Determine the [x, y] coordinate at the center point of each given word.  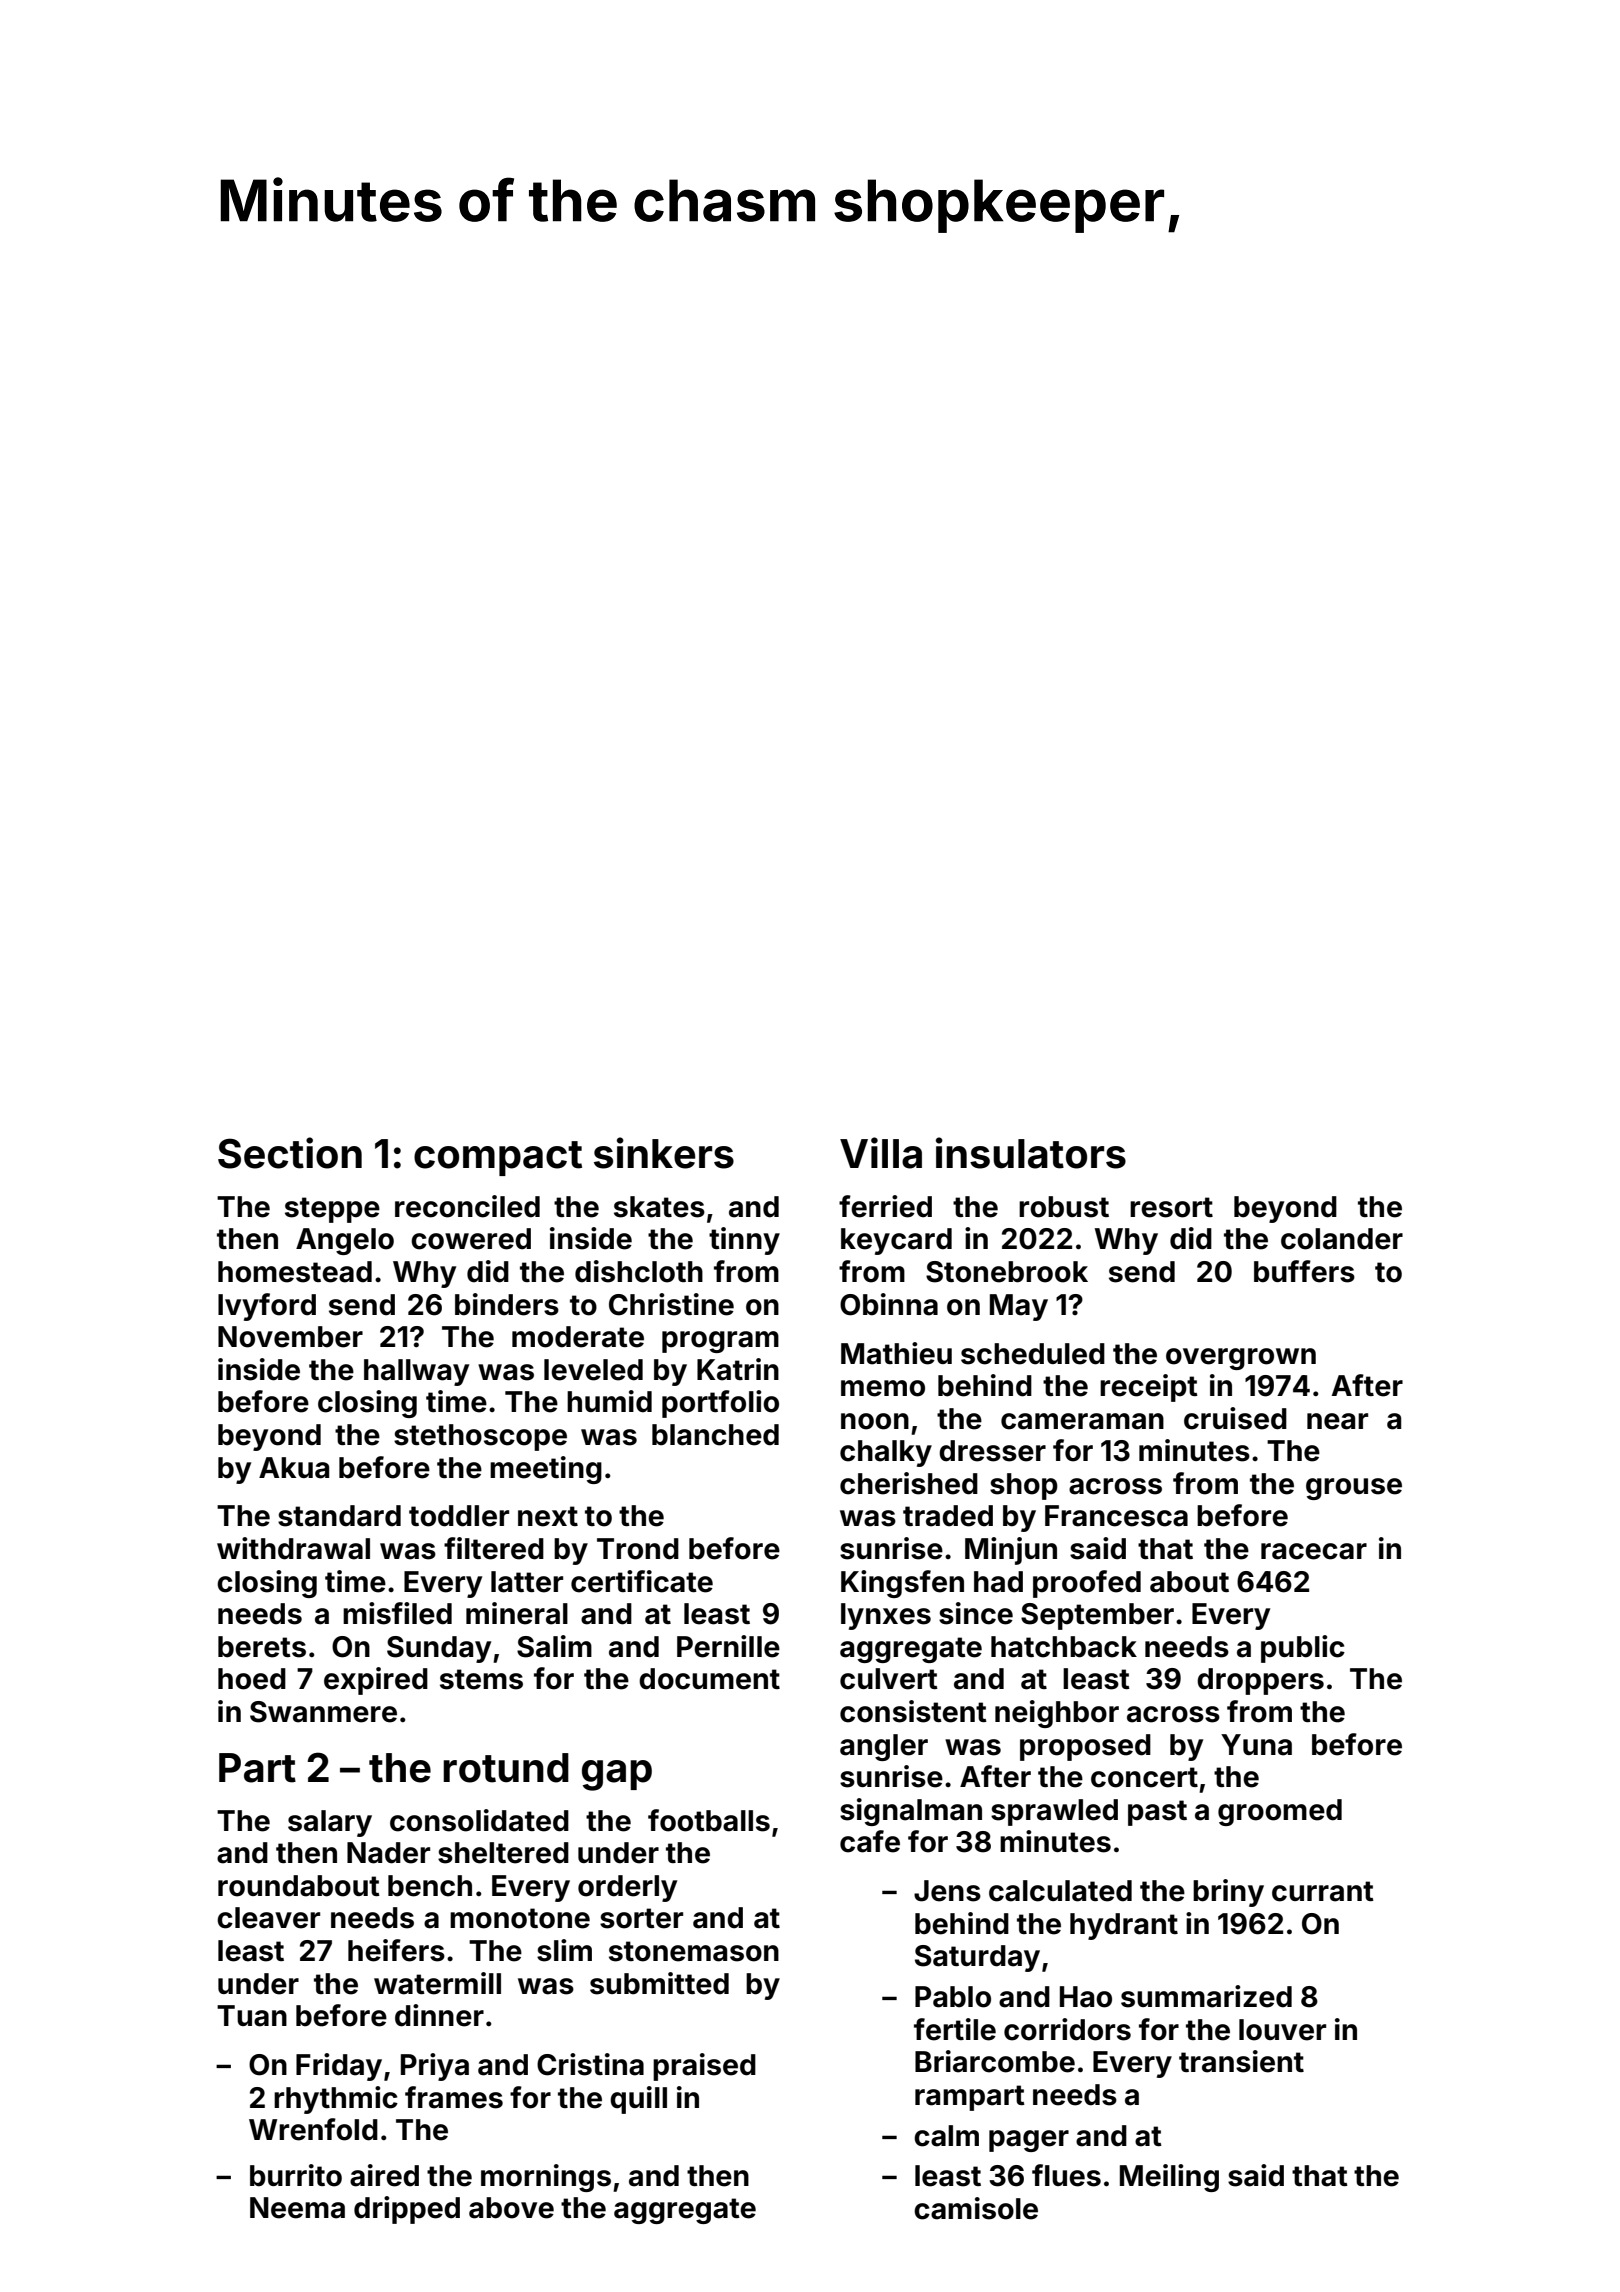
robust [1064, 1207]
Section [290, 1153]
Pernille [728, 1646]
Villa [881, 1153]
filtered [494, 1548]
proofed [1087, 1584]
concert [1144, 1777]
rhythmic [336, 2100]
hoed [252, 1679]
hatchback [1064, 1647]
